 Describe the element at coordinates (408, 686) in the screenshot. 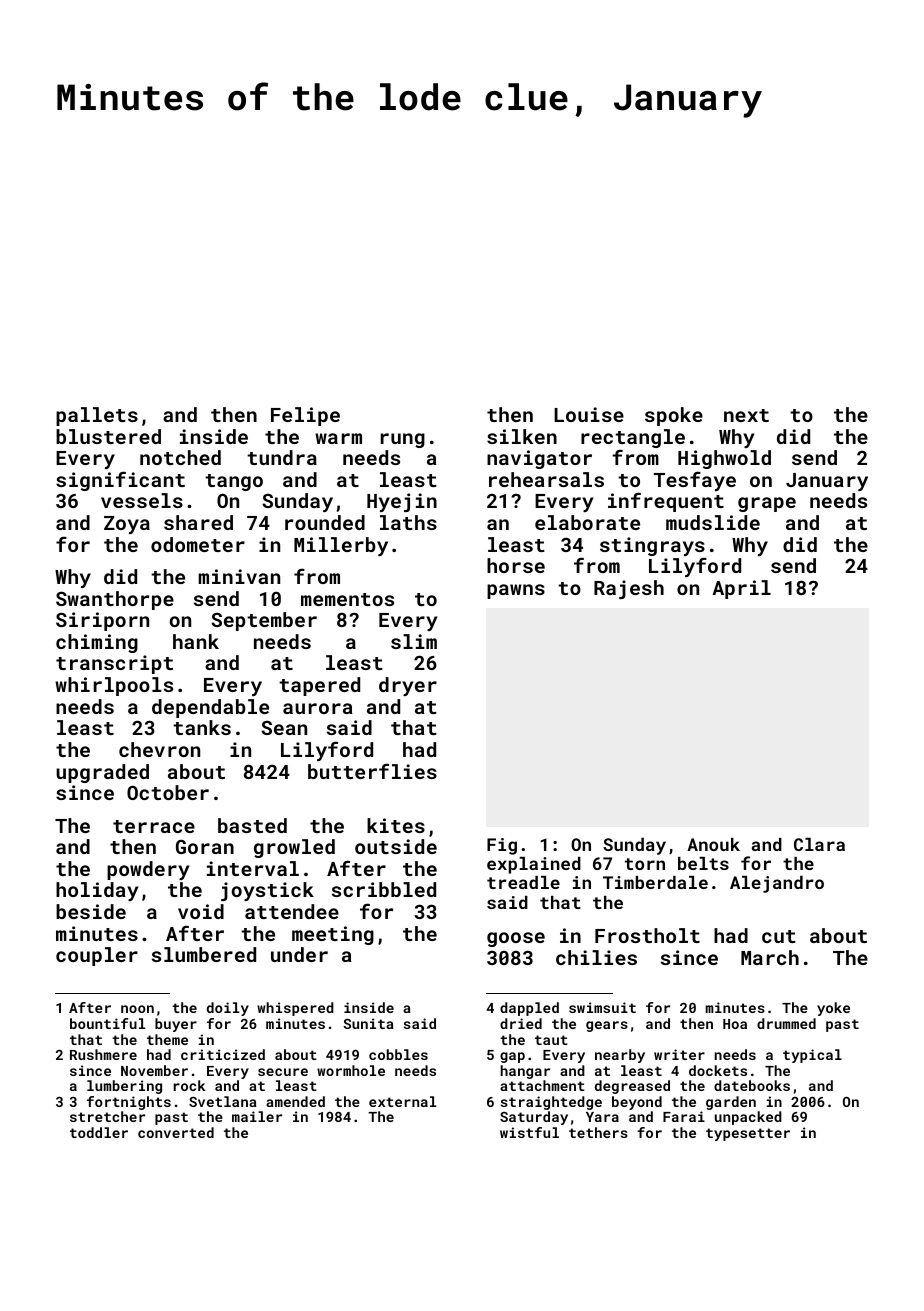

I see `dryer` at that location.
